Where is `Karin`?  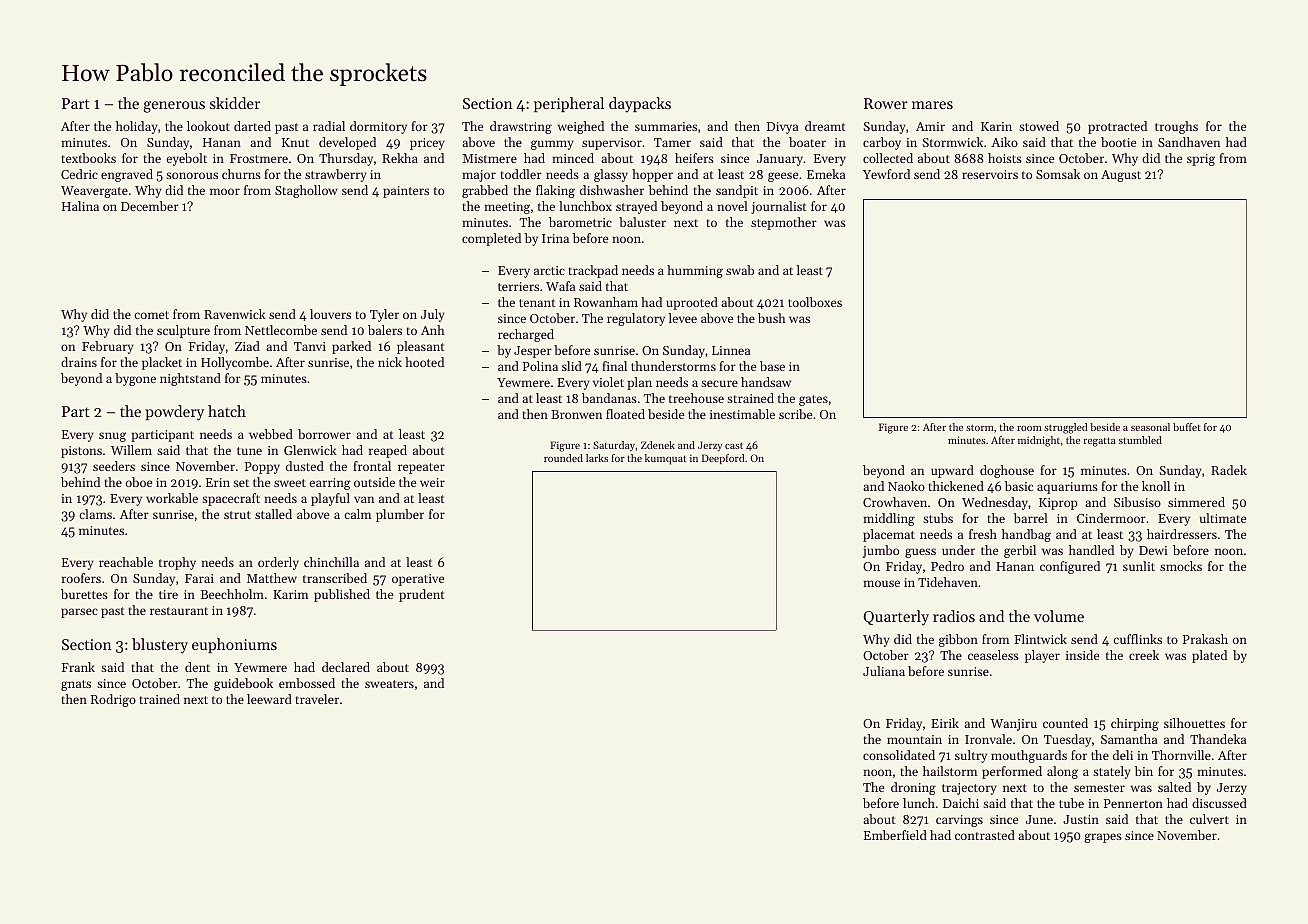
Karin is located at coordinates (996, 126).
